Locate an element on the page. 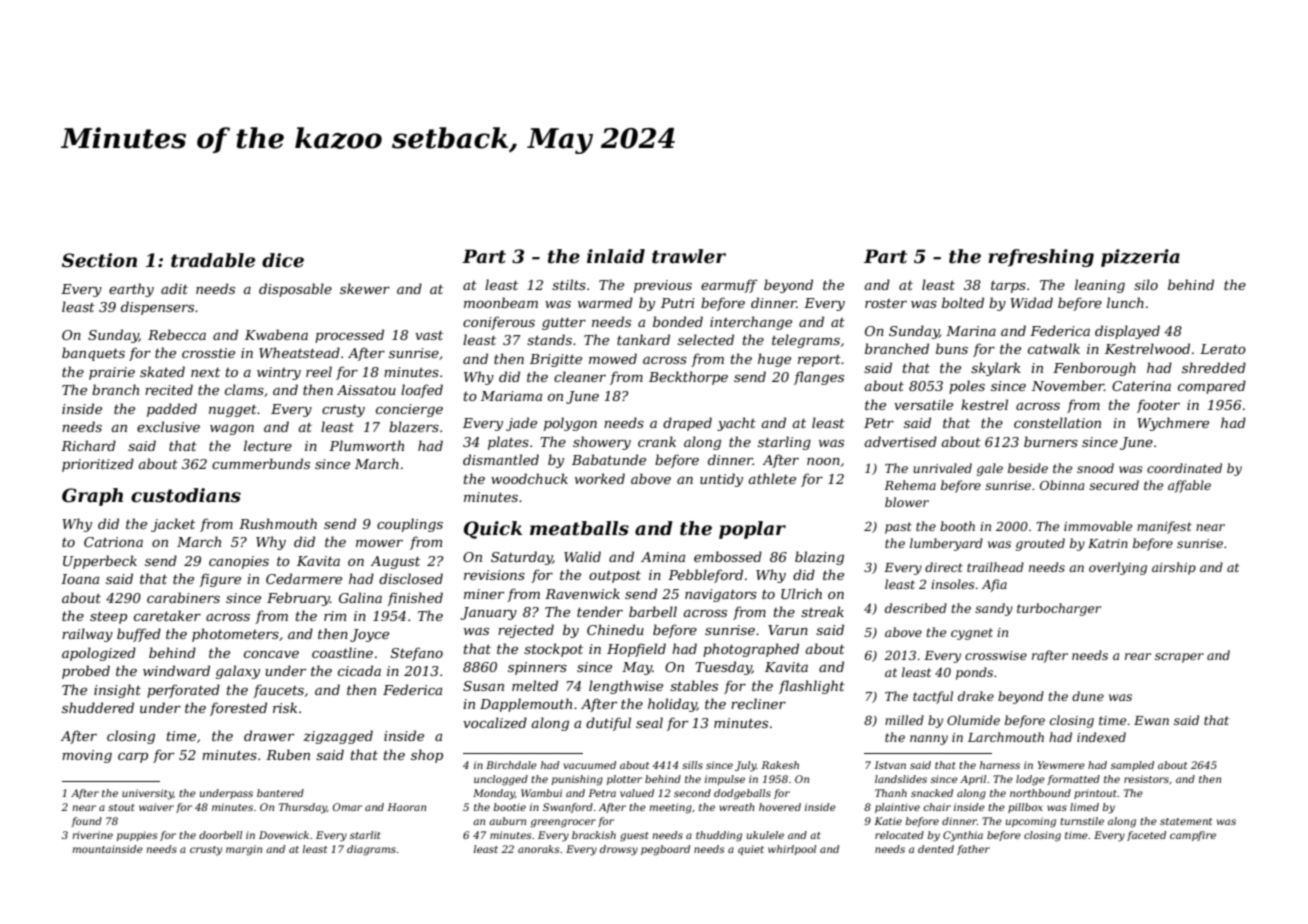  earmuff is located at coordinates (729, 286).
